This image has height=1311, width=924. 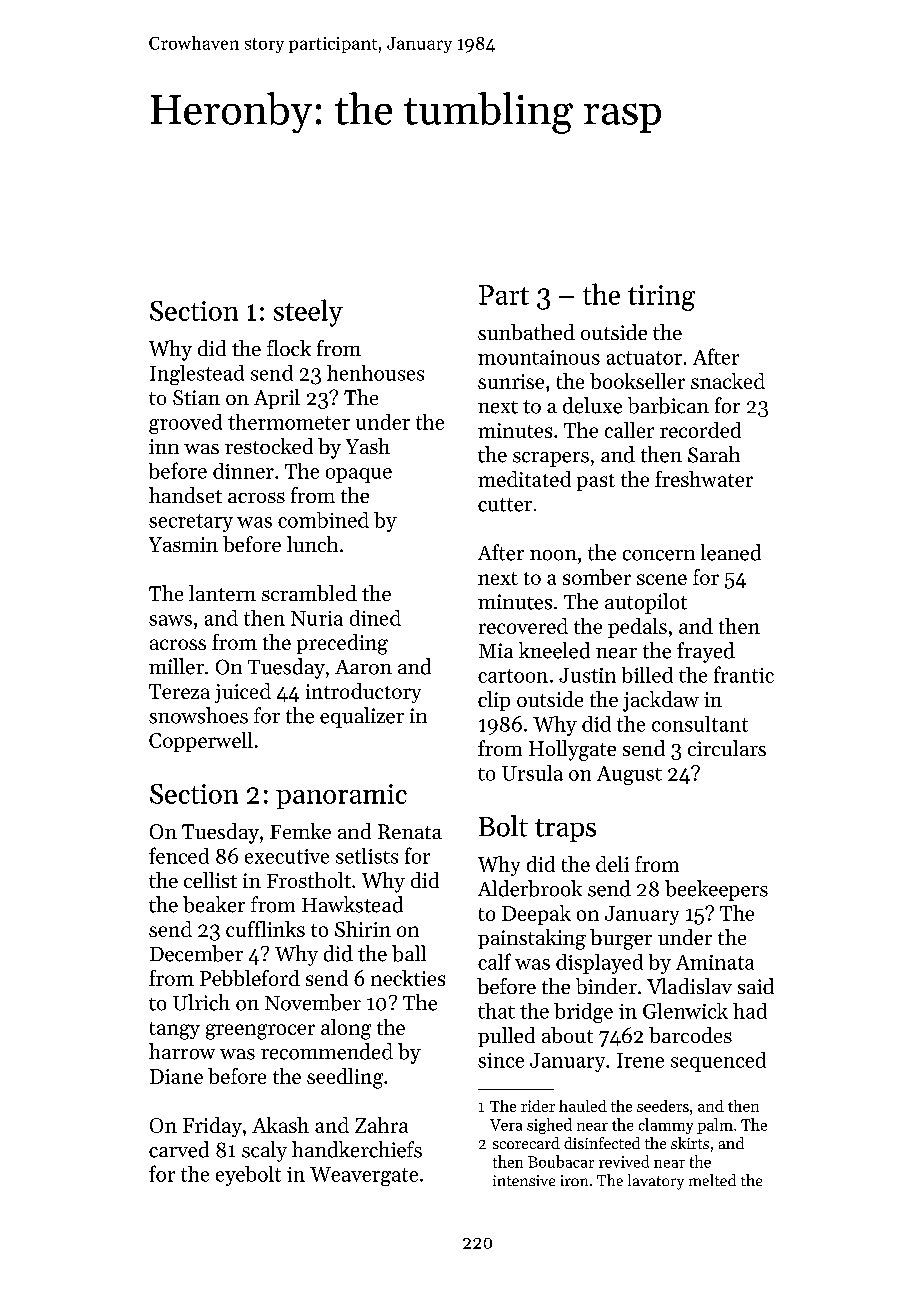 I want to click on sunrise, so click(x=511, y=381).
